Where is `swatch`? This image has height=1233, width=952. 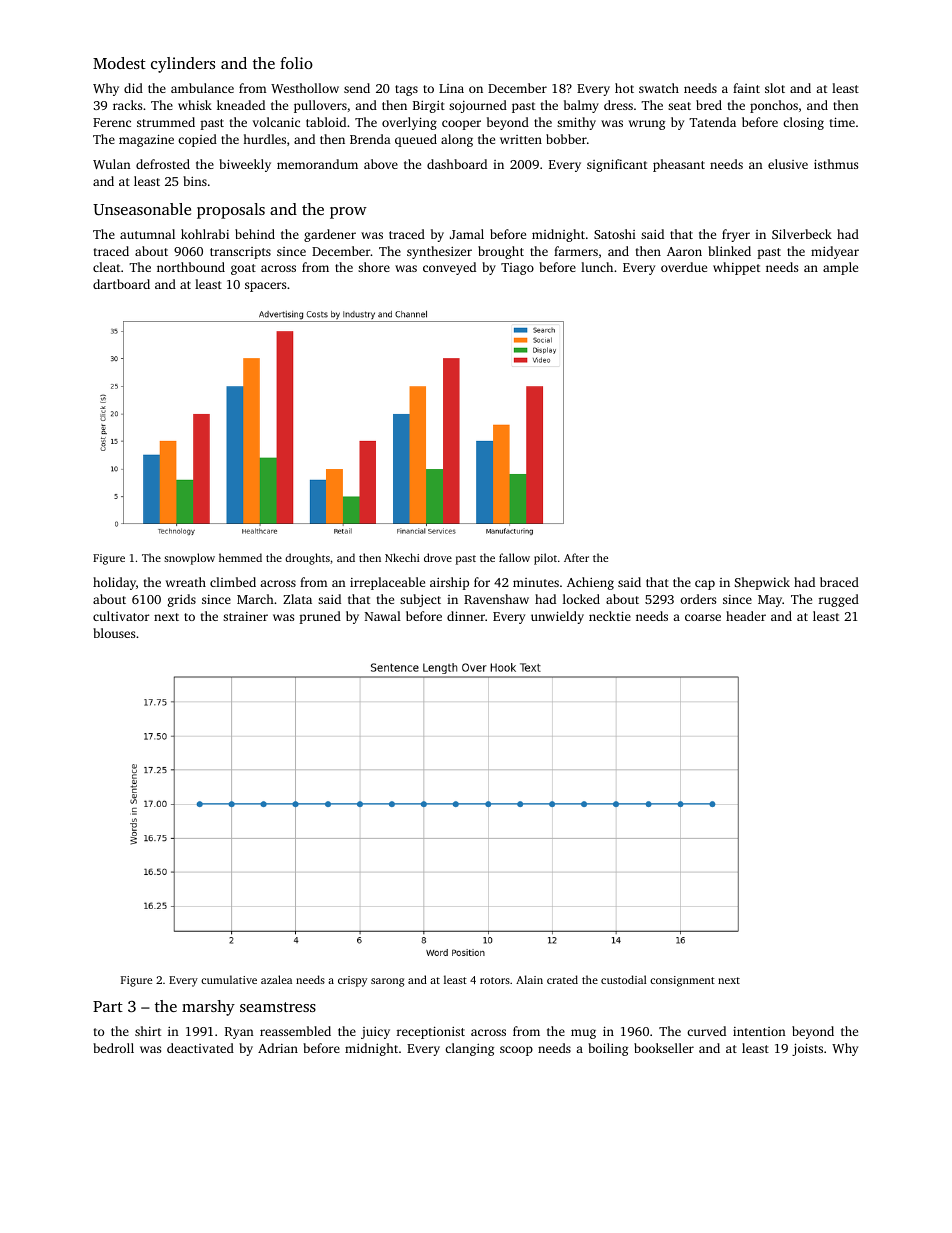 swatch is located at coordinates (659, 88).
